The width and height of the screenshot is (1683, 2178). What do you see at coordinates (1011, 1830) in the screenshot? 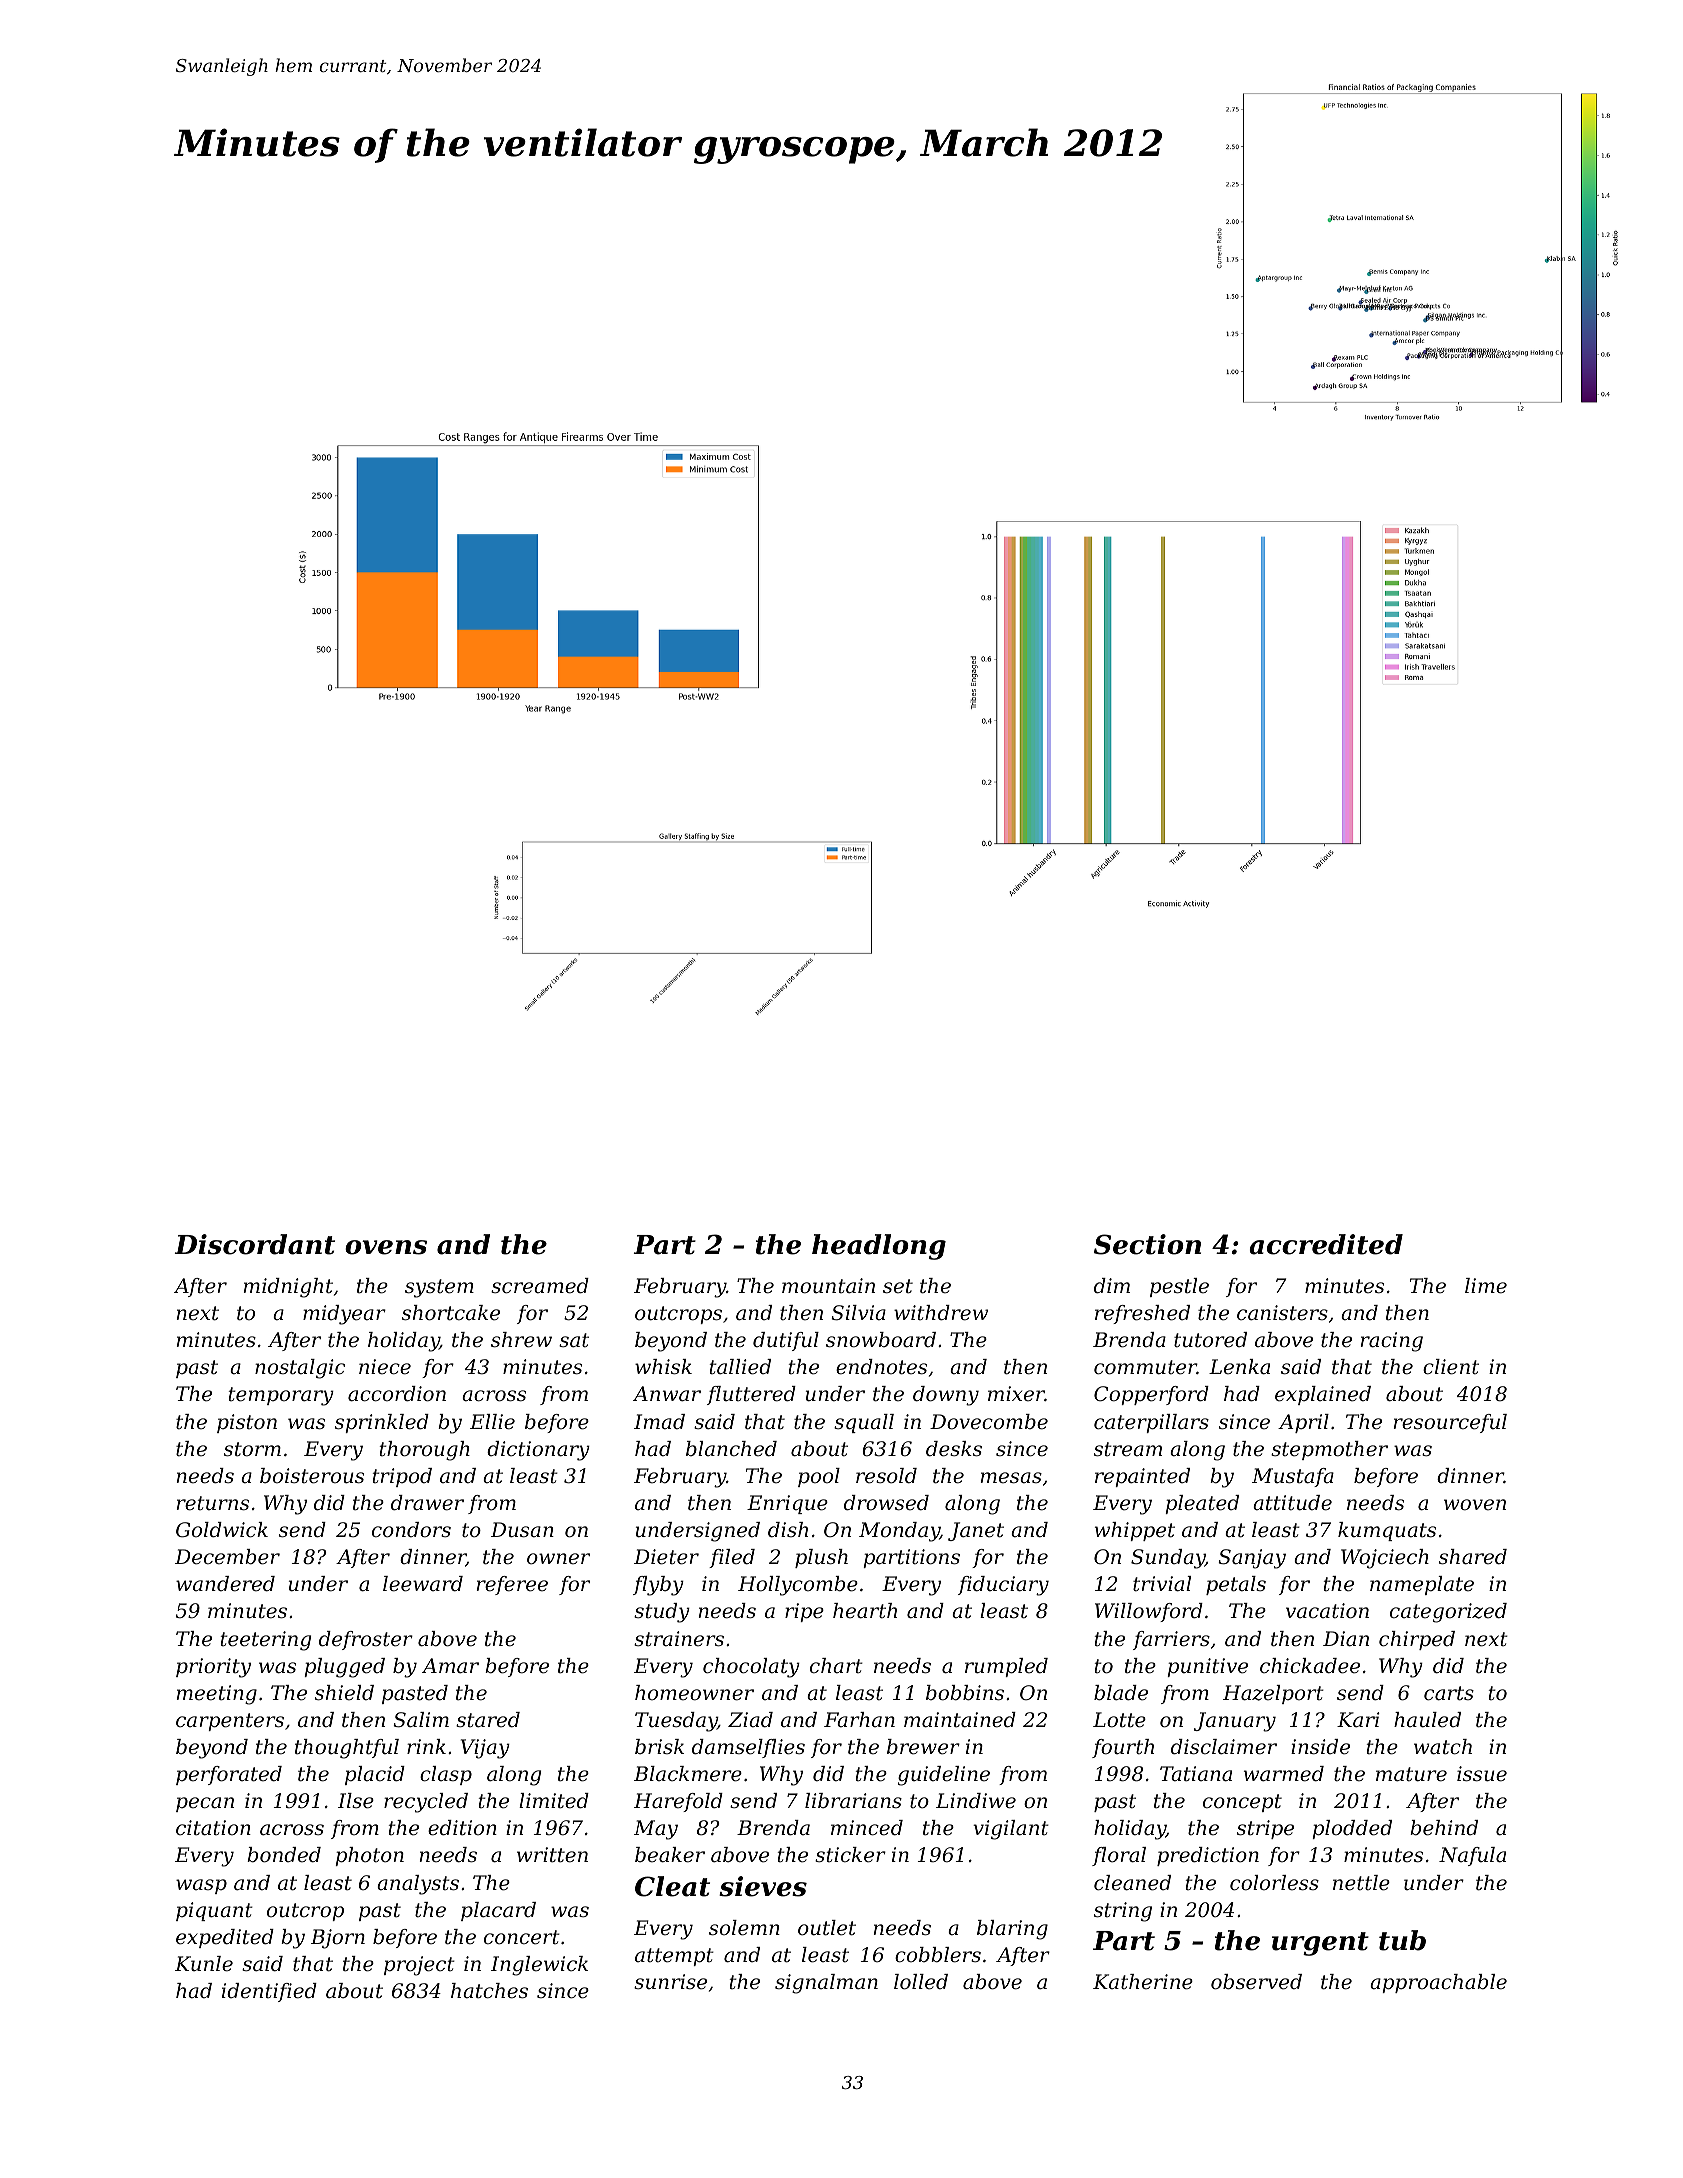
I see `vigilant` at bounding box center [1011, 1830].
